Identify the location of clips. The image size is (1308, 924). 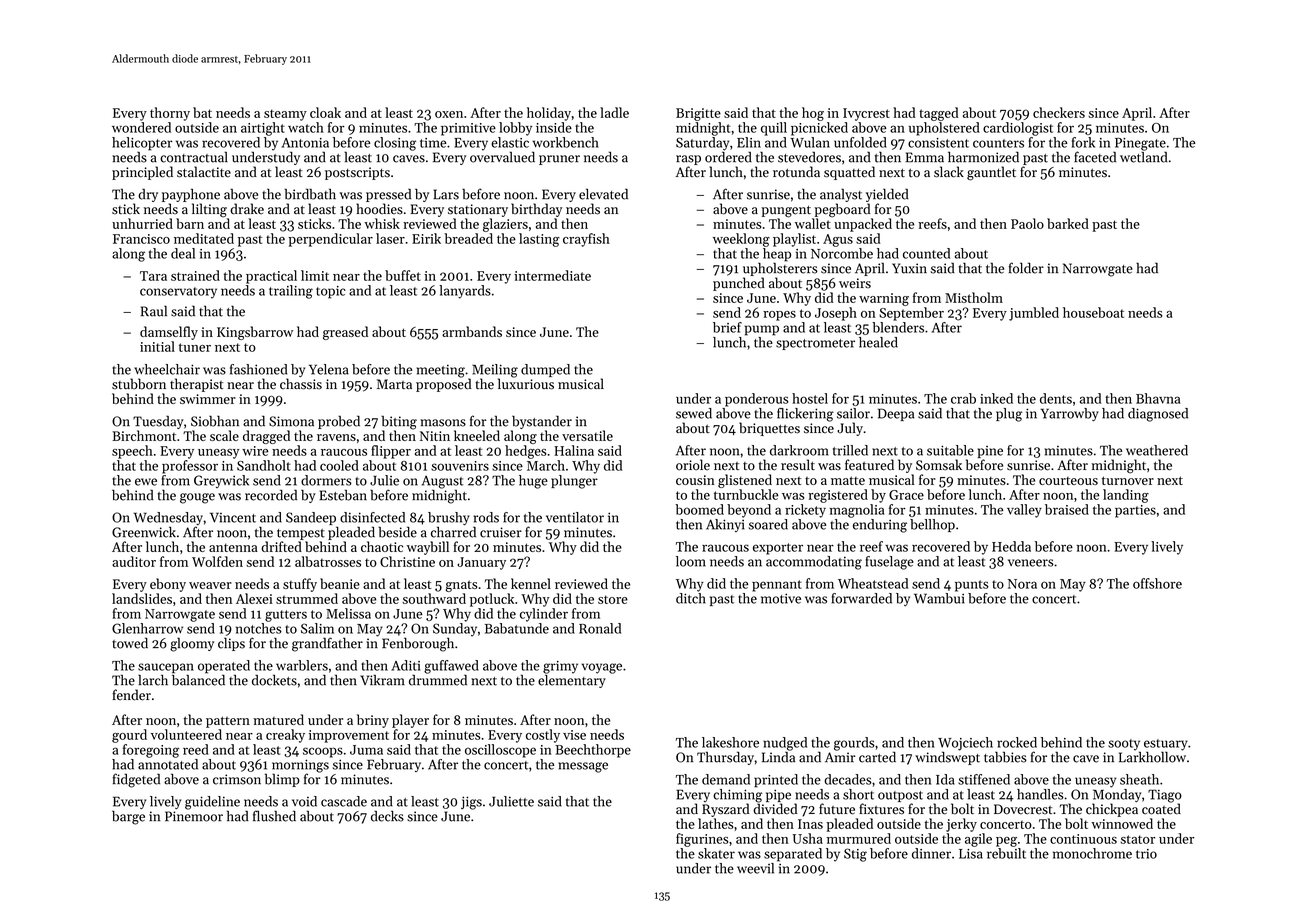
(231, 644).
